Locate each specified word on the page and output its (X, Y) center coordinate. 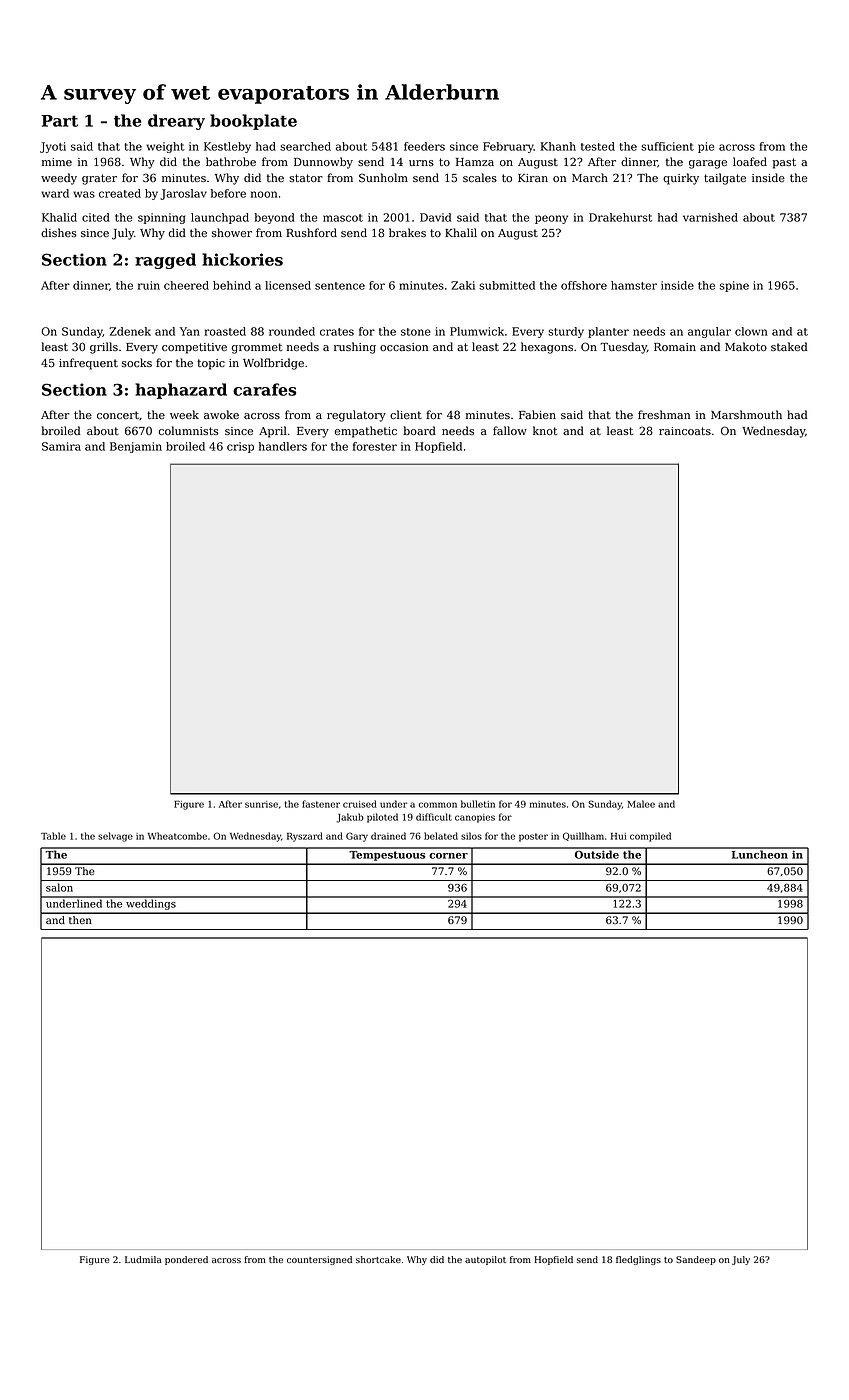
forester (375, 446)
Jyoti (53, 147)
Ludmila (143, 1259)
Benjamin (136, 447)
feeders (424, 146)
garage (708, 164)
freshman (664, 414)
